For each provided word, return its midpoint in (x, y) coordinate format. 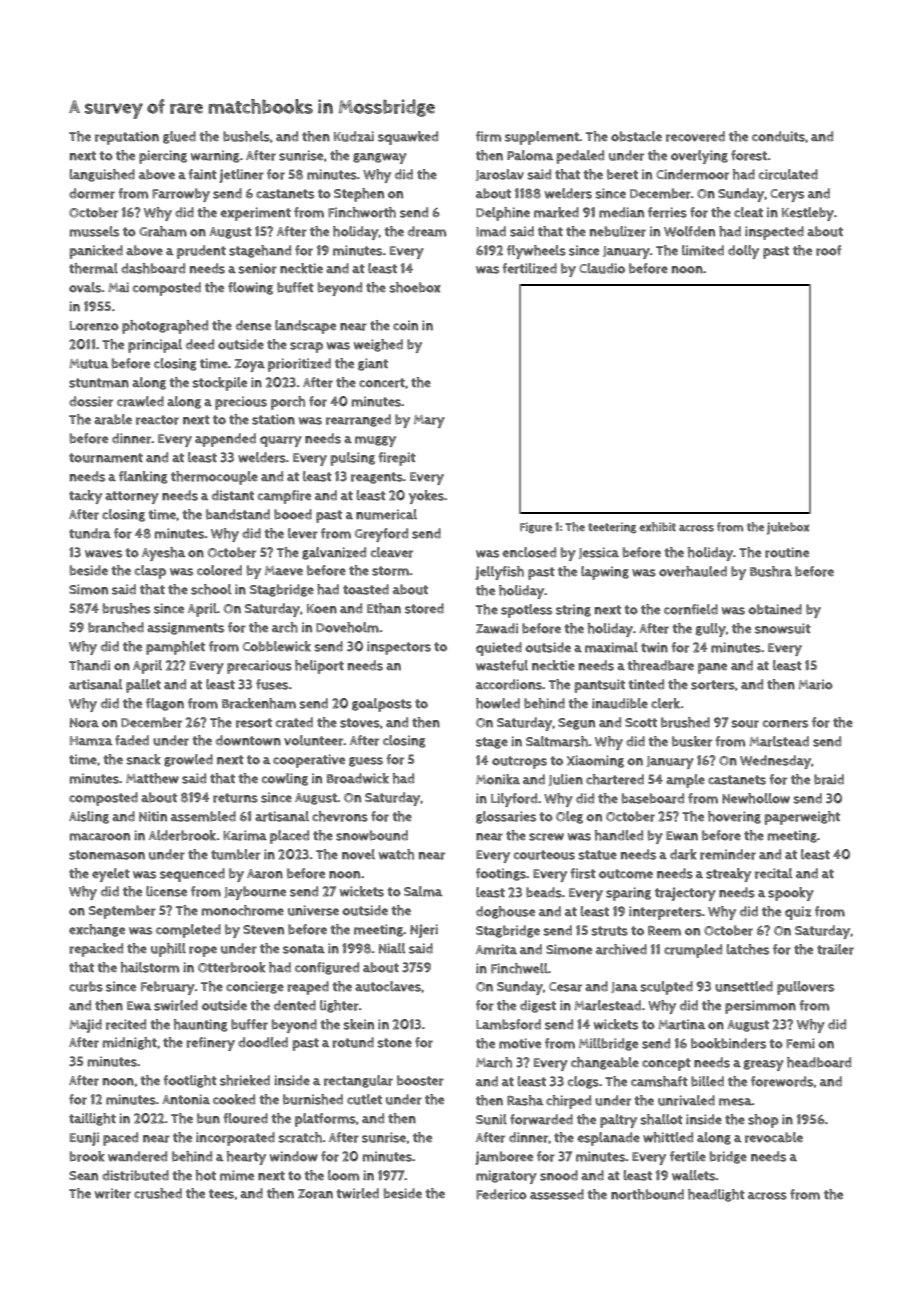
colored (219, 570)
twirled (357, 1193)
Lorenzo (94, 326)
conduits (778, 136)
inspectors (399, 648)
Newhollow (756, 798)
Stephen (359, 195)
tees (221, 1194)
